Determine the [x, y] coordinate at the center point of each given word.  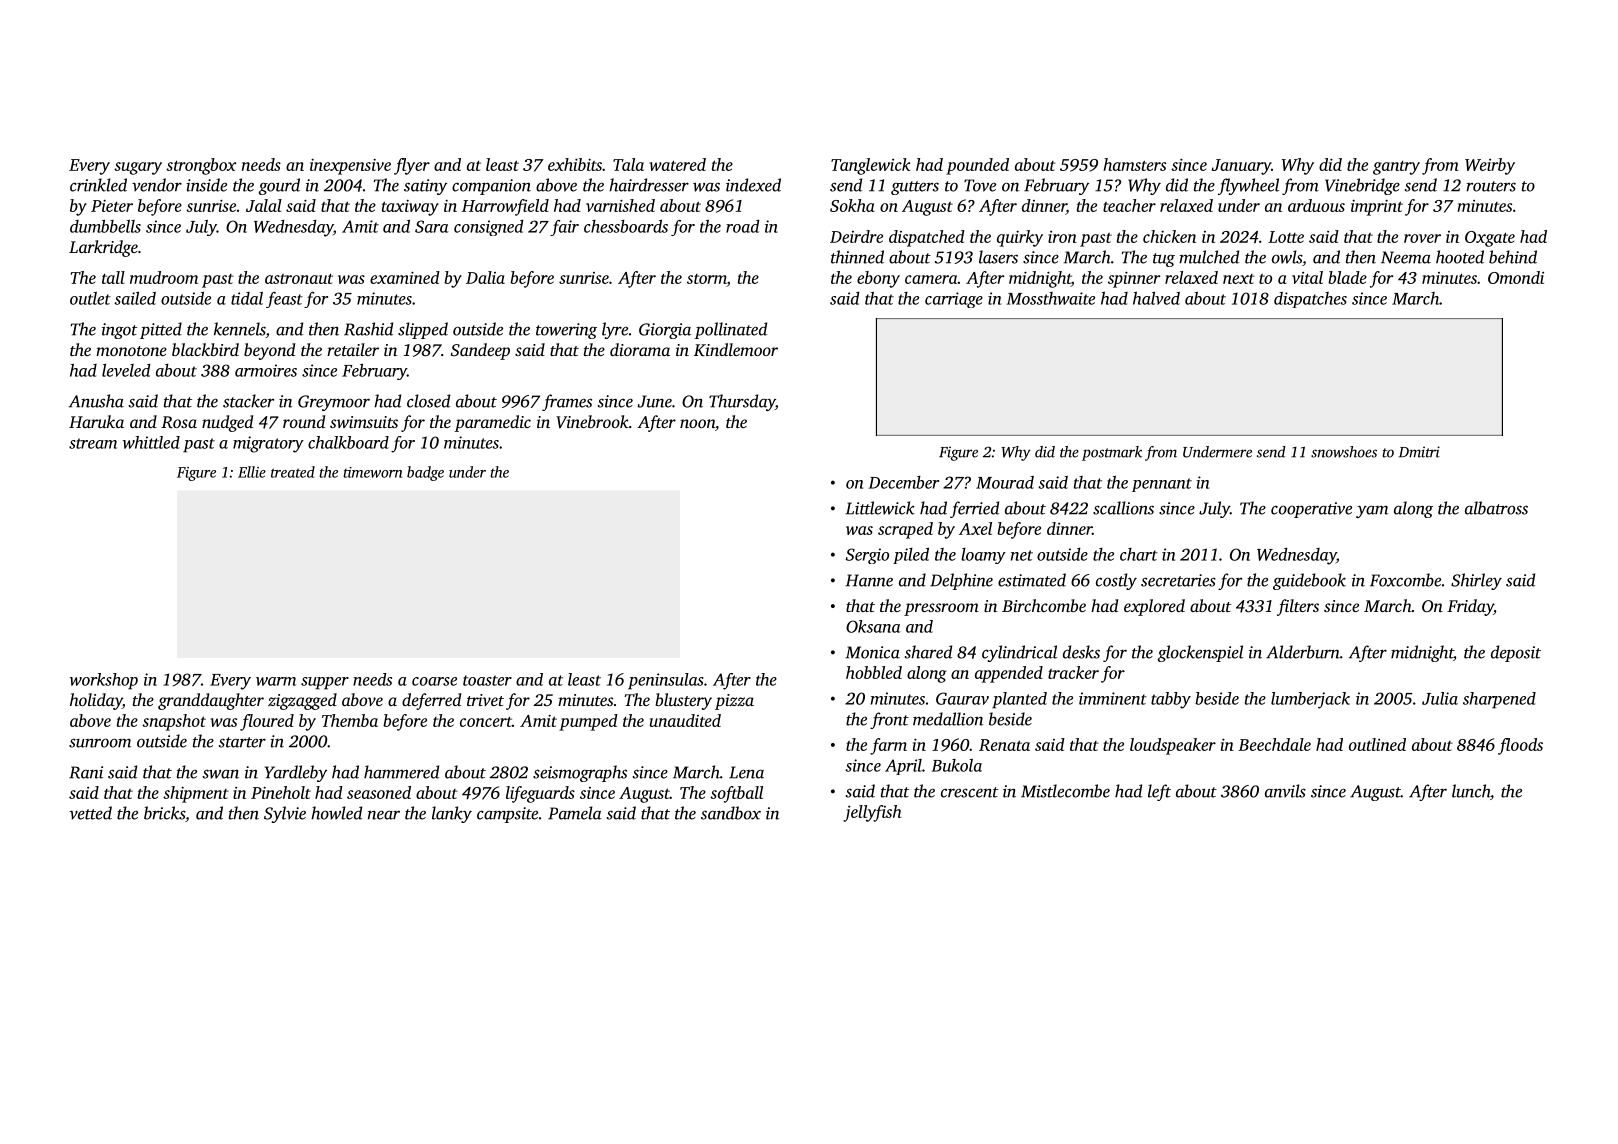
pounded [977, 166]
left [1159, 792]
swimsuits [364, 422]
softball [736, 794]
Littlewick [880, 508]
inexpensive [350, 167]
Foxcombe [1405, 580]
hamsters [1134, 164]
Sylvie [285, 814]
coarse [434, 681]
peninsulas [666, 681]
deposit [1516, 653]
